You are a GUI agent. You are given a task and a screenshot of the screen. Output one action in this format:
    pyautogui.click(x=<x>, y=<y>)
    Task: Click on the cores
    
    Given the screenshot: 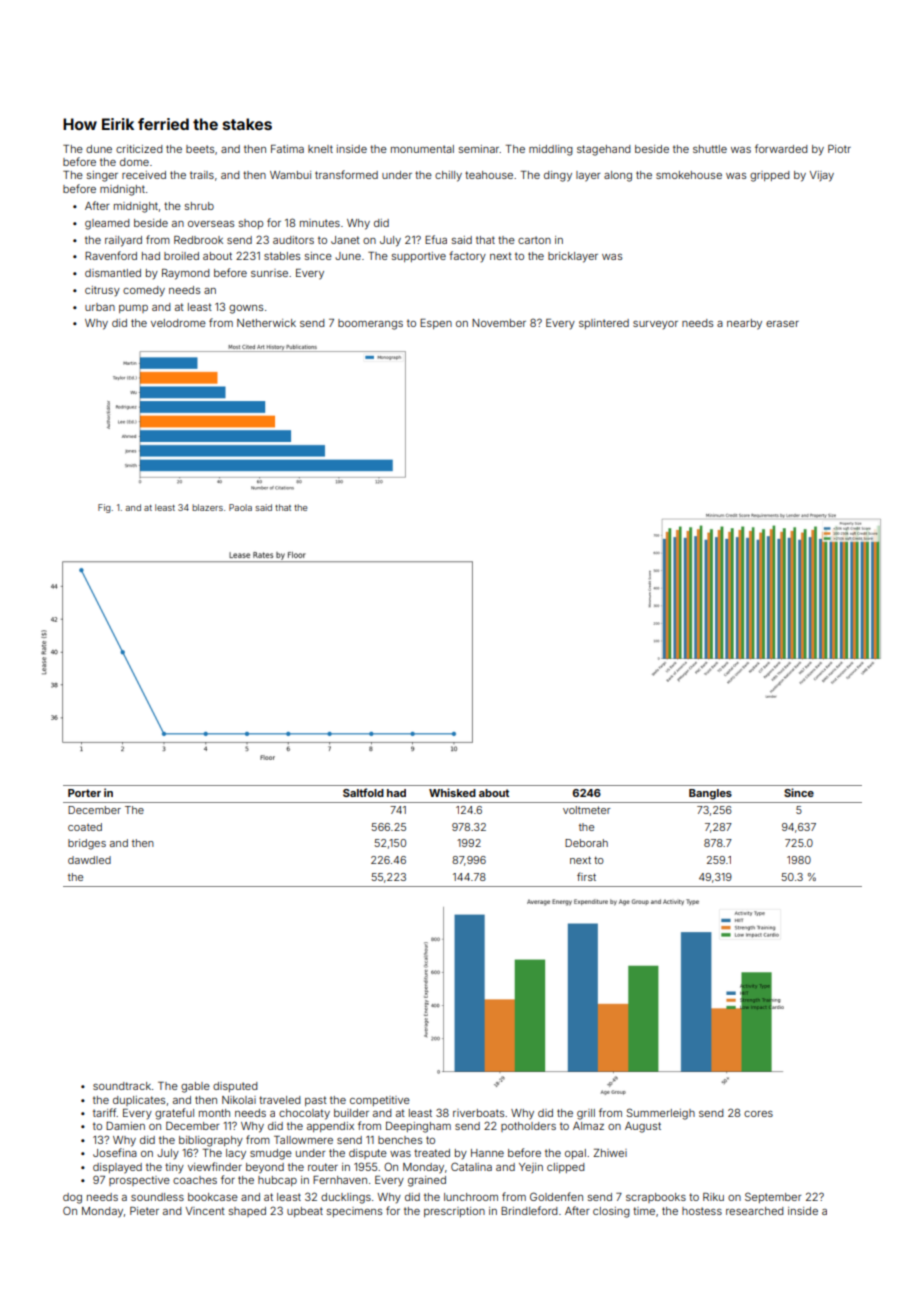 What is the action you would take?
    pyautogui.click(x=758, y=1114)
